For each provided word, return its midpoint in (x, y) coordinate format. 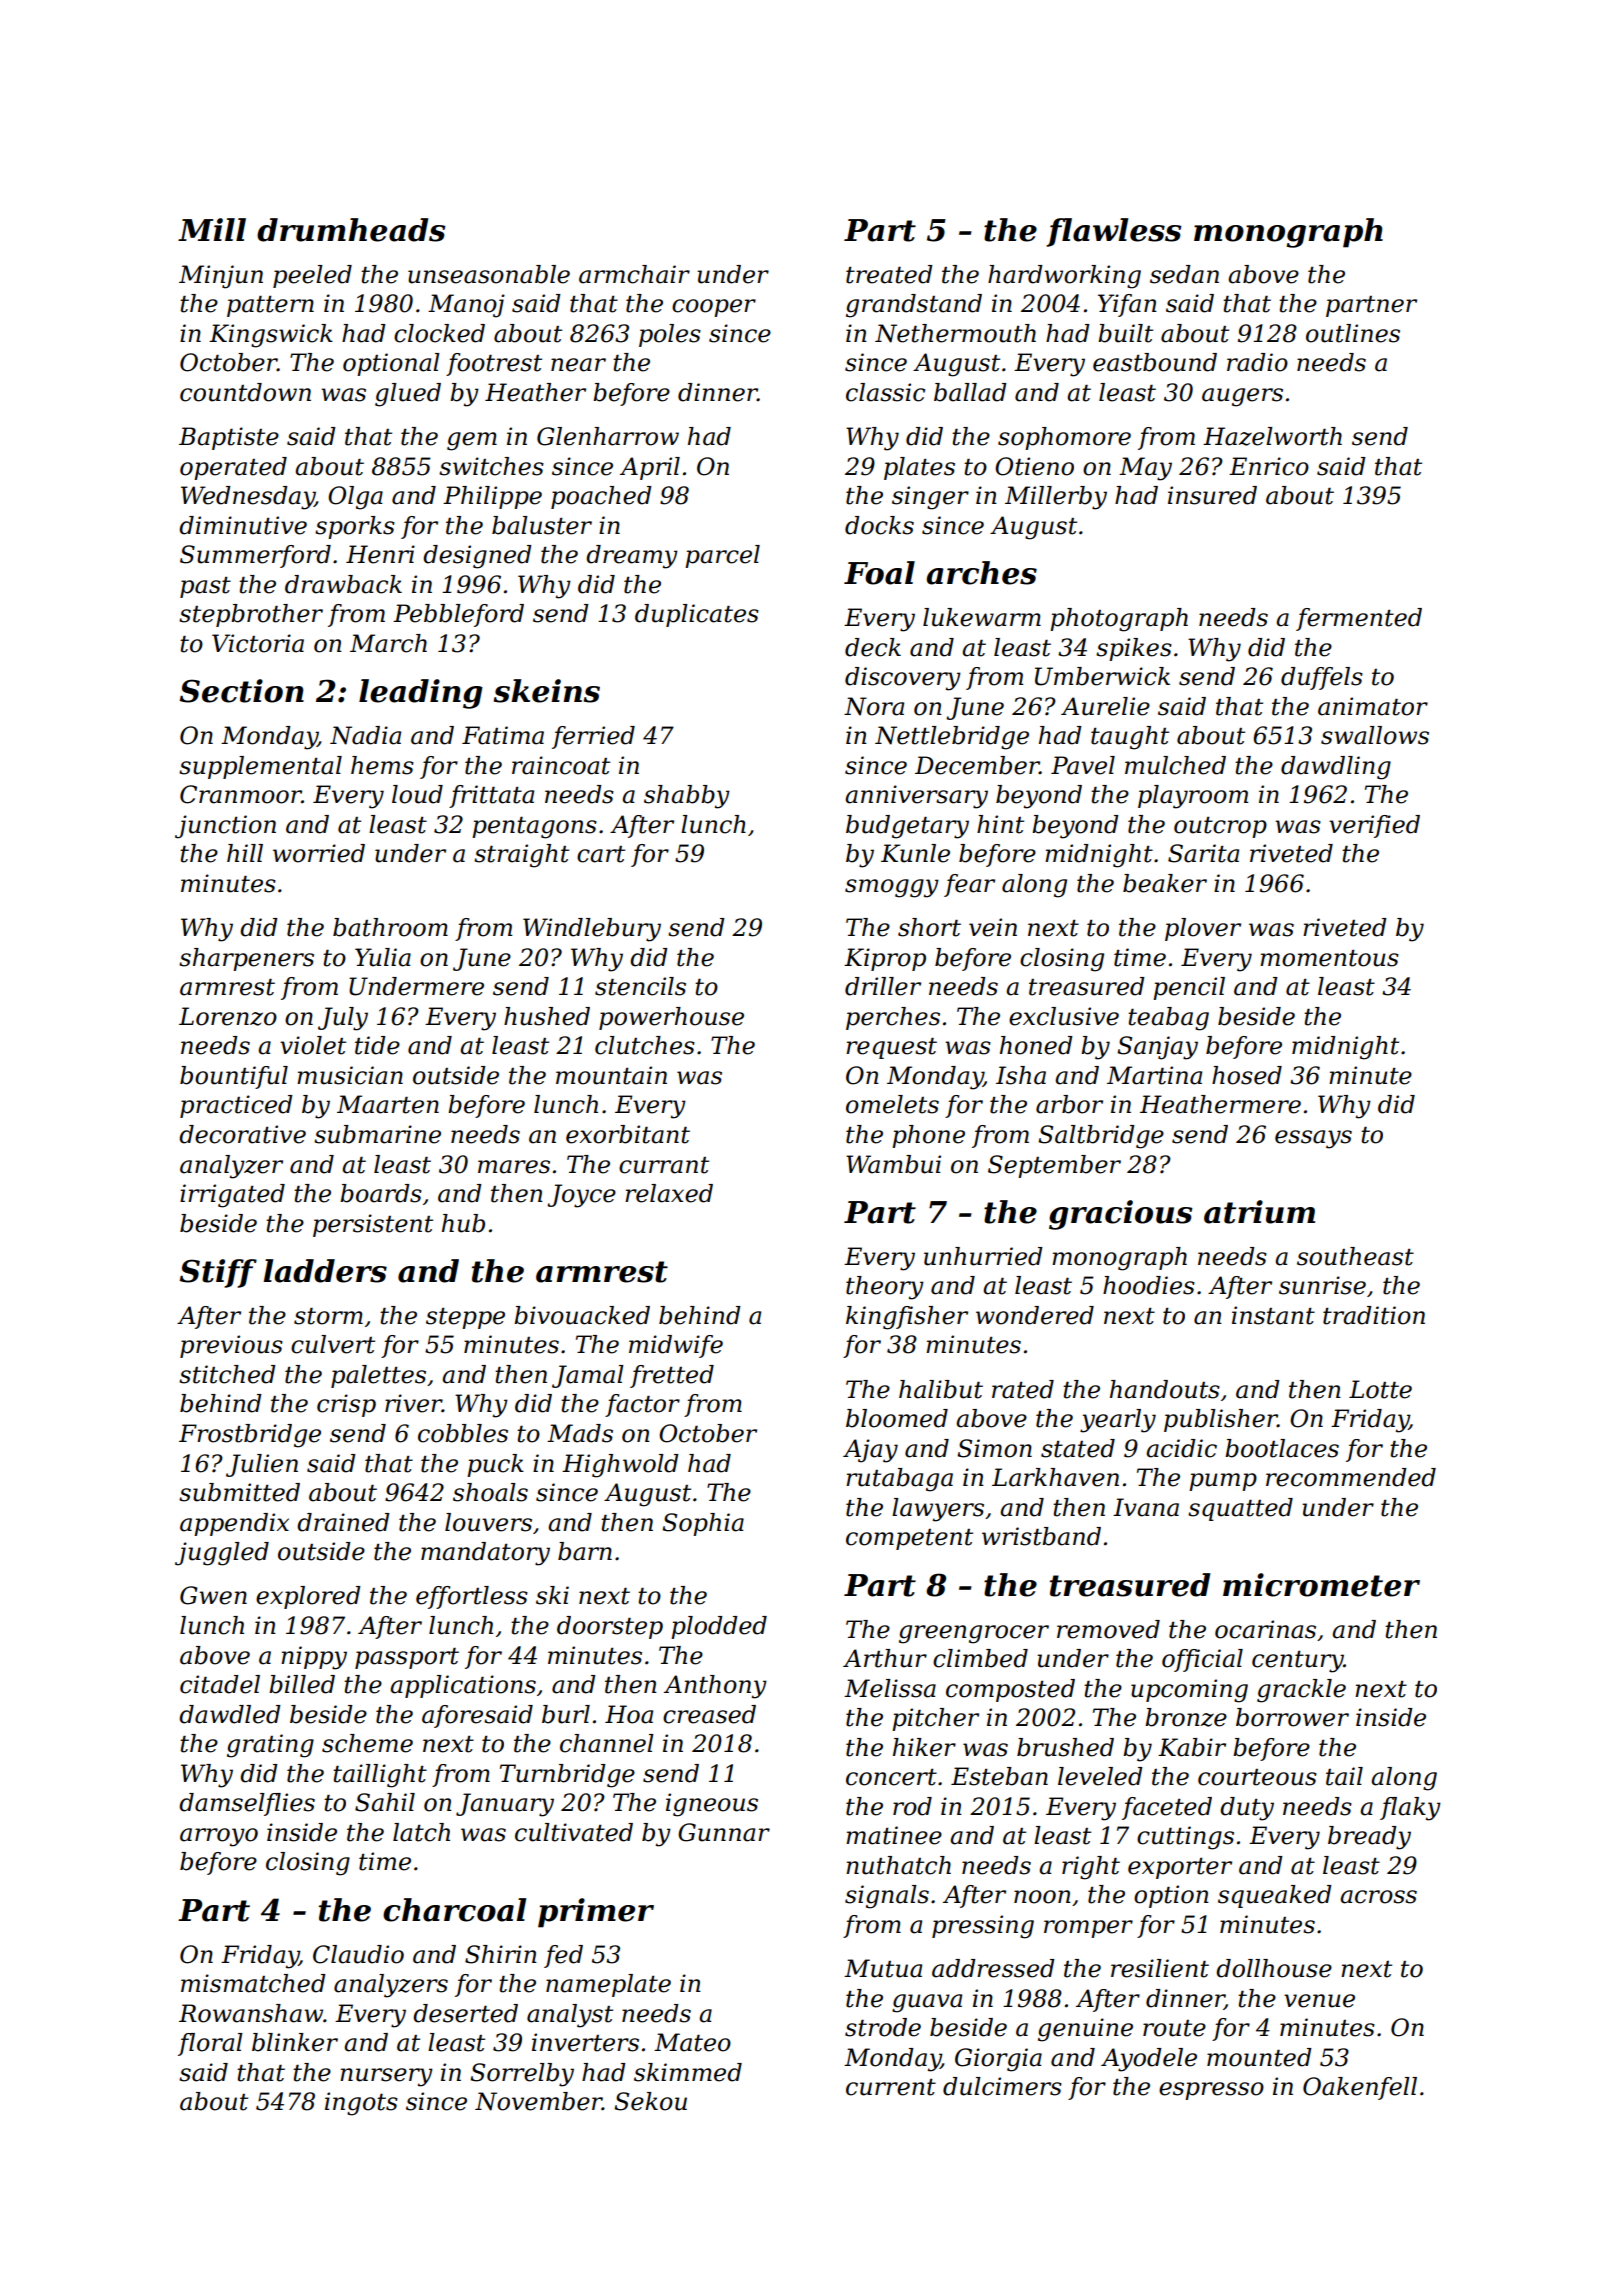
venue (1319, 2001)
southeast (1355, 1256)
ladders (325, 1271)
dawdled (230, 1714)
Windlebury (592, 930)
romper (1088, 1929)
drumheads (351, 230)
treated (889, 274)
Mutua (883, 1968)
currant (664, 1165)
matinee (894, 1835)
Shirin (501, 1954)
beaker (1165, 883)
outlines (1353, 333)
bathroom (390, 927)
